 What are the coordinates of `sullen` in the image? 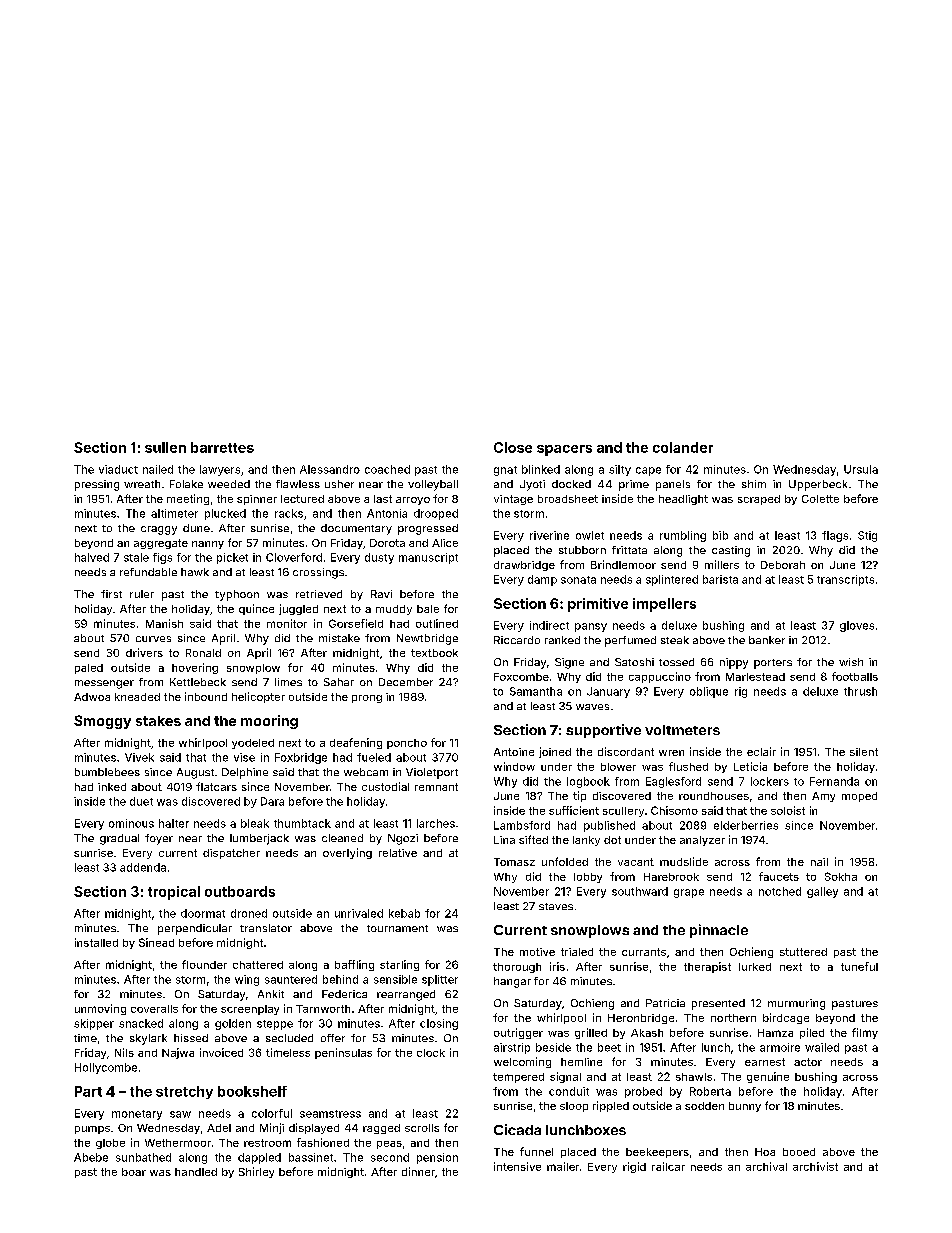 It's located at (165, 447).
